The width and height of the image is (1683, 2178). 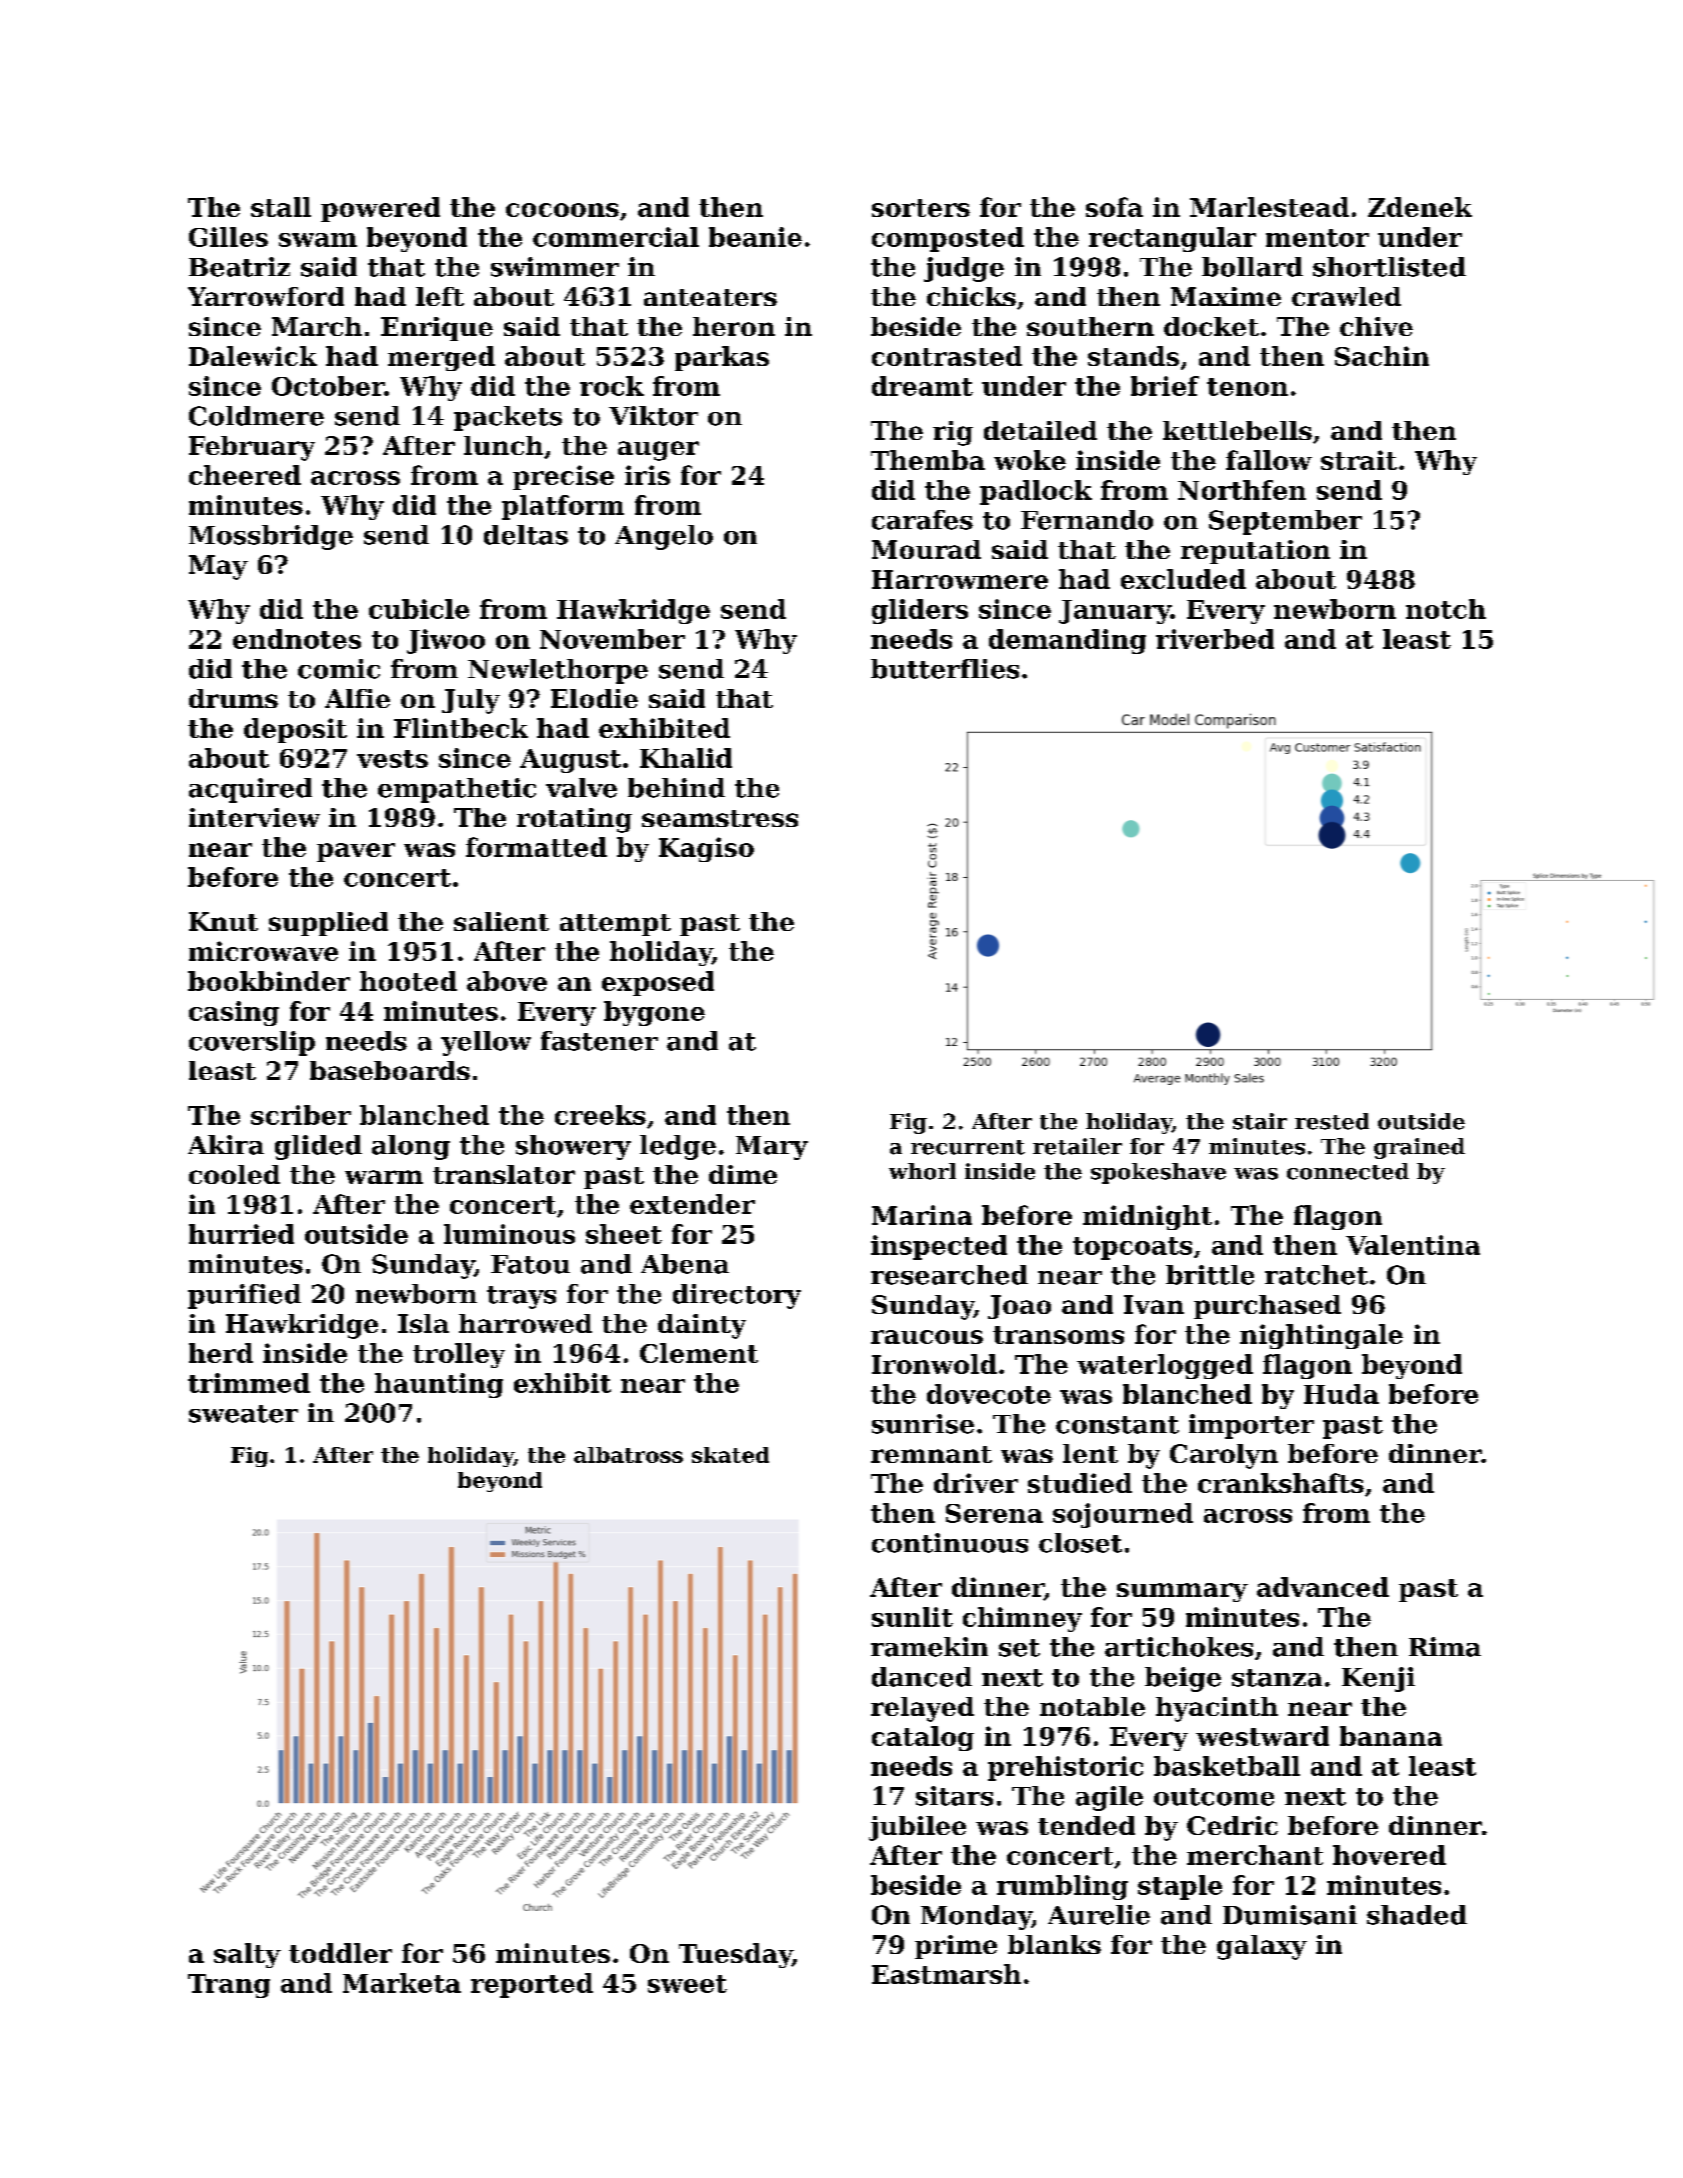 What do you see at coordinates (1321, 1336) in the image?
I see `nightingale` at bounding box center [1321, 1336].
